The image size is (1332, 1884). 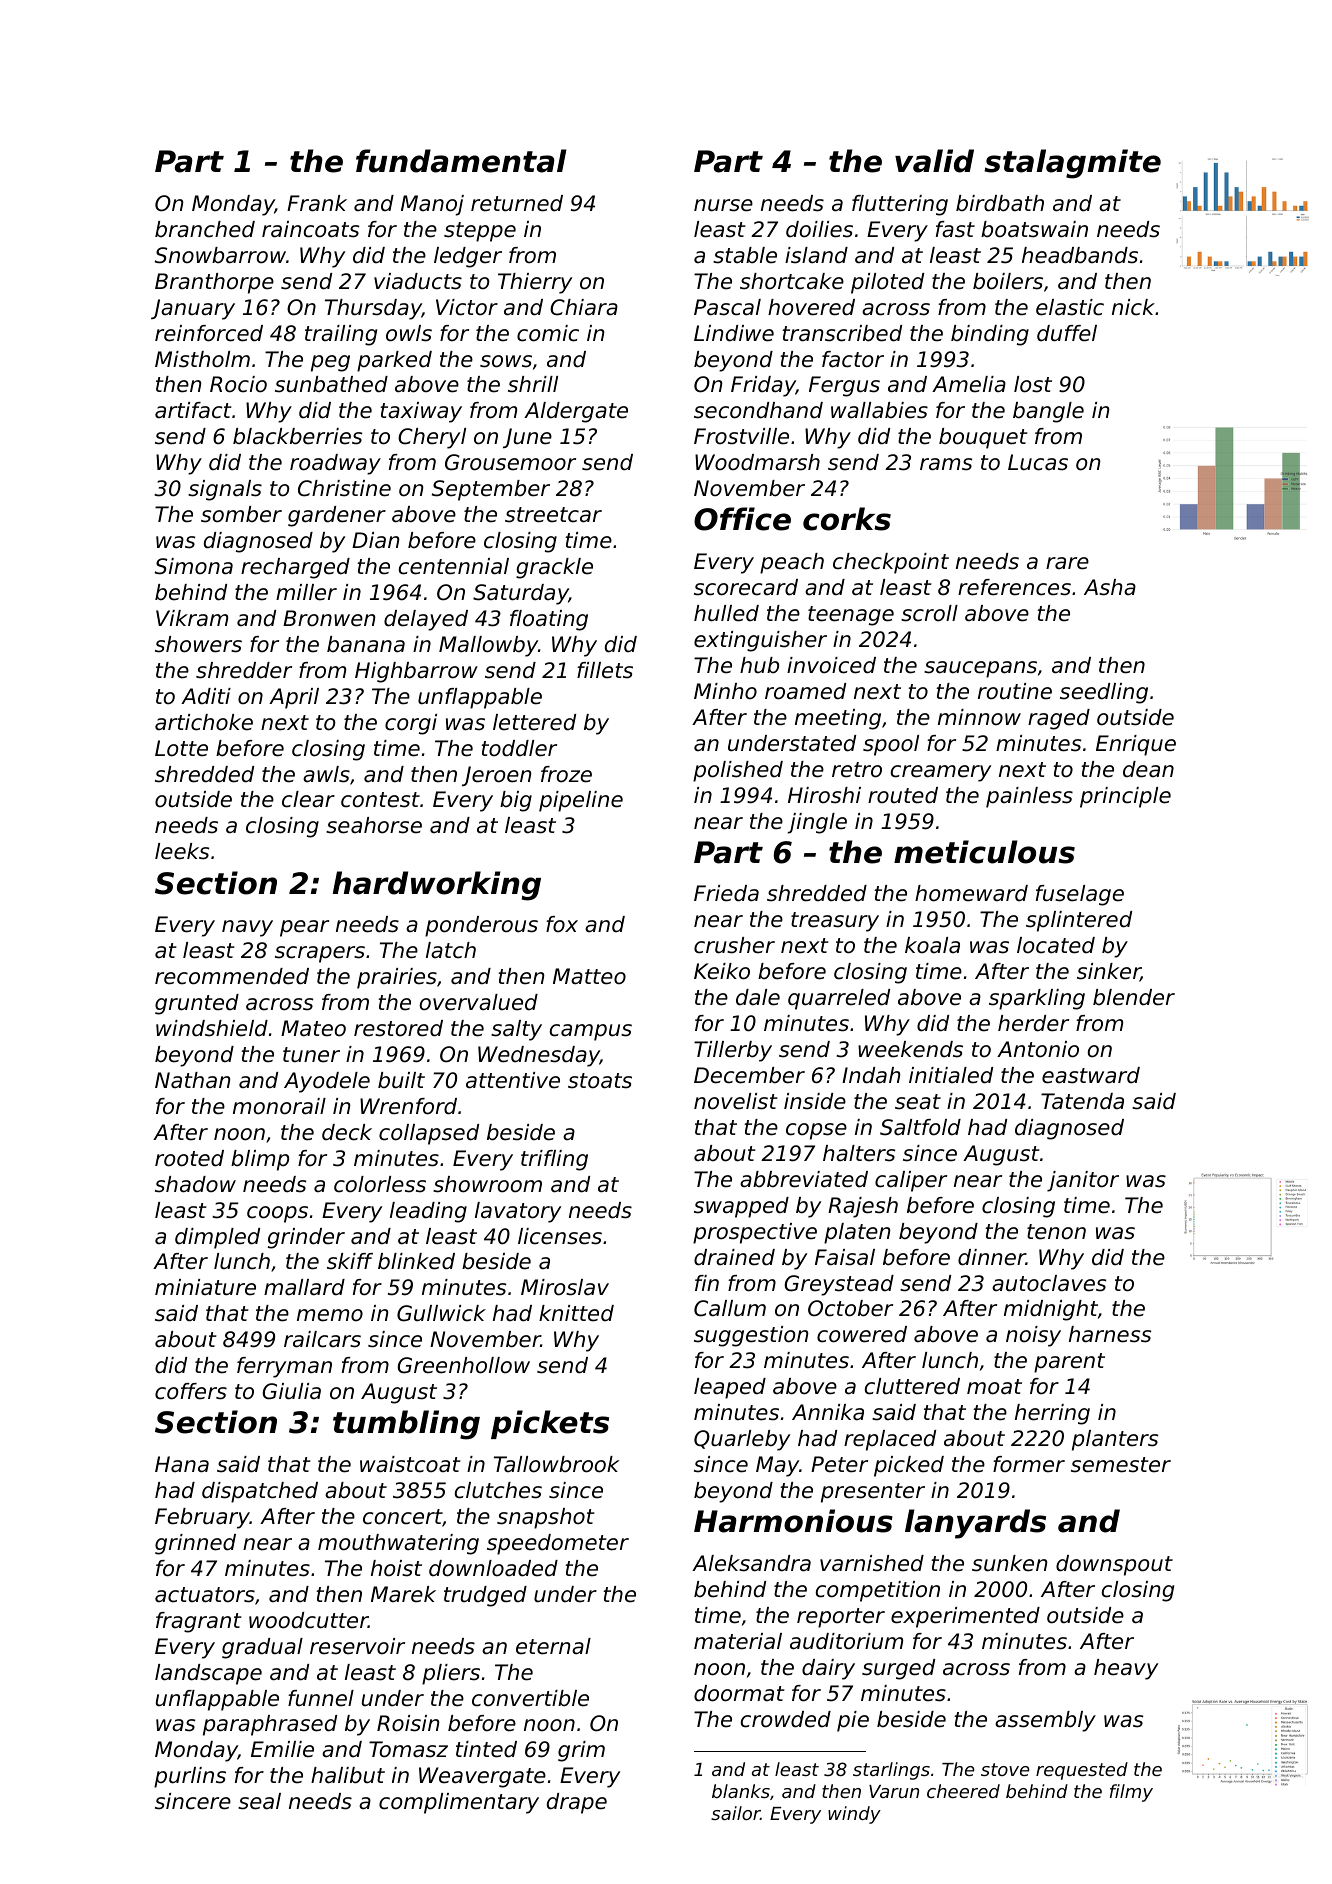 I want to click on Quarleby, so click(x=742, y=1440).
